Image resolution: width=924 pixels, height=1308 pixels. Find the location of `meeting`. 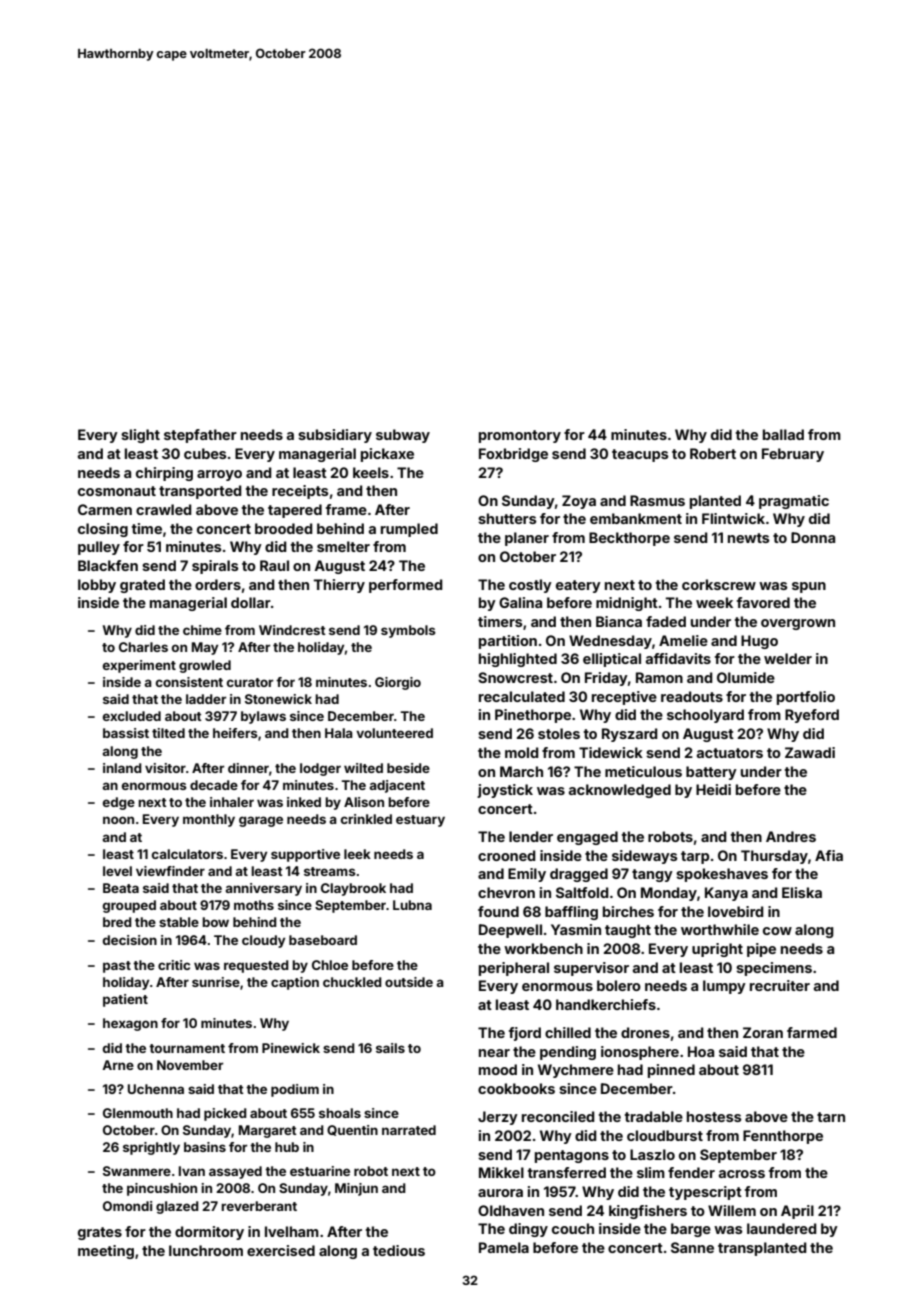

meeting is located at coordinates (106, 1252).
